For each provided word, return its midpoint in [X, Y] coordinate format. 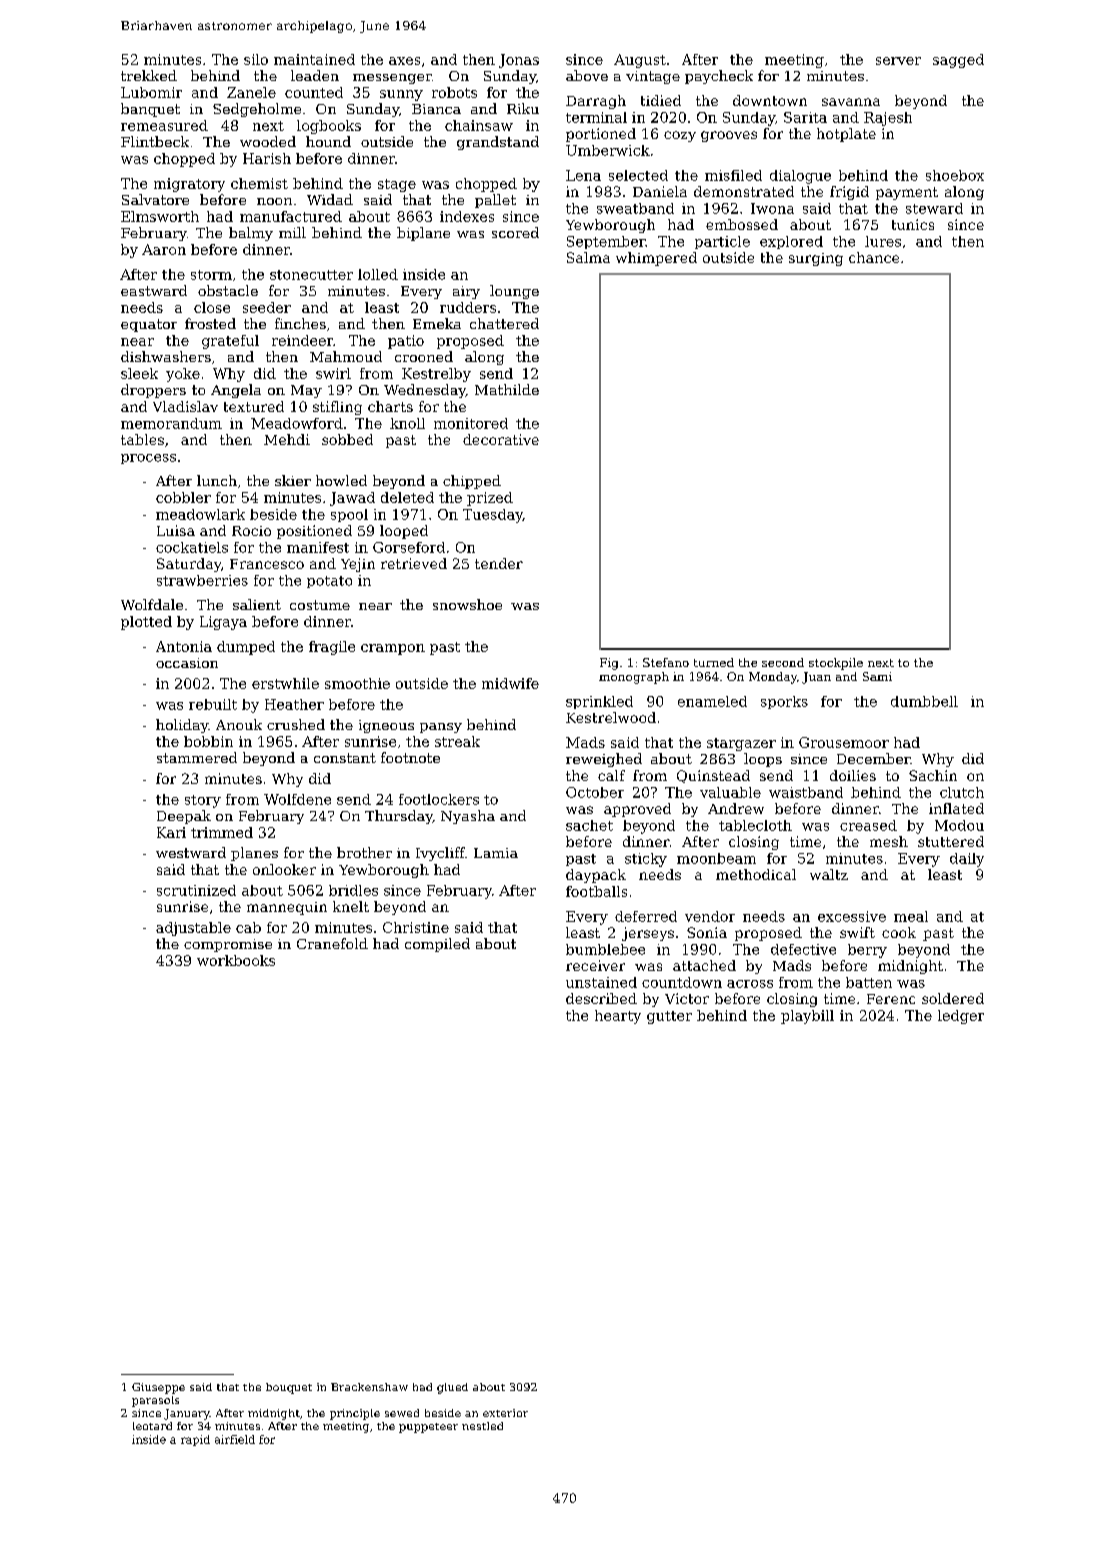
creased [868, 825]
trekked [149, 75]
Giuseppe [158, 1388]
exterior [505, 1413]
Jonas [519, 61]
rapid [195, 1440]
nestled [482, 1426]
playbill [807, 1017]
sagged [958, 61]
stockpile [836, 664]
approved [637, 810]
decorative [501, 439]
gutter [669, 1017]
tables [142, 439]
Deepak [184, 817]
